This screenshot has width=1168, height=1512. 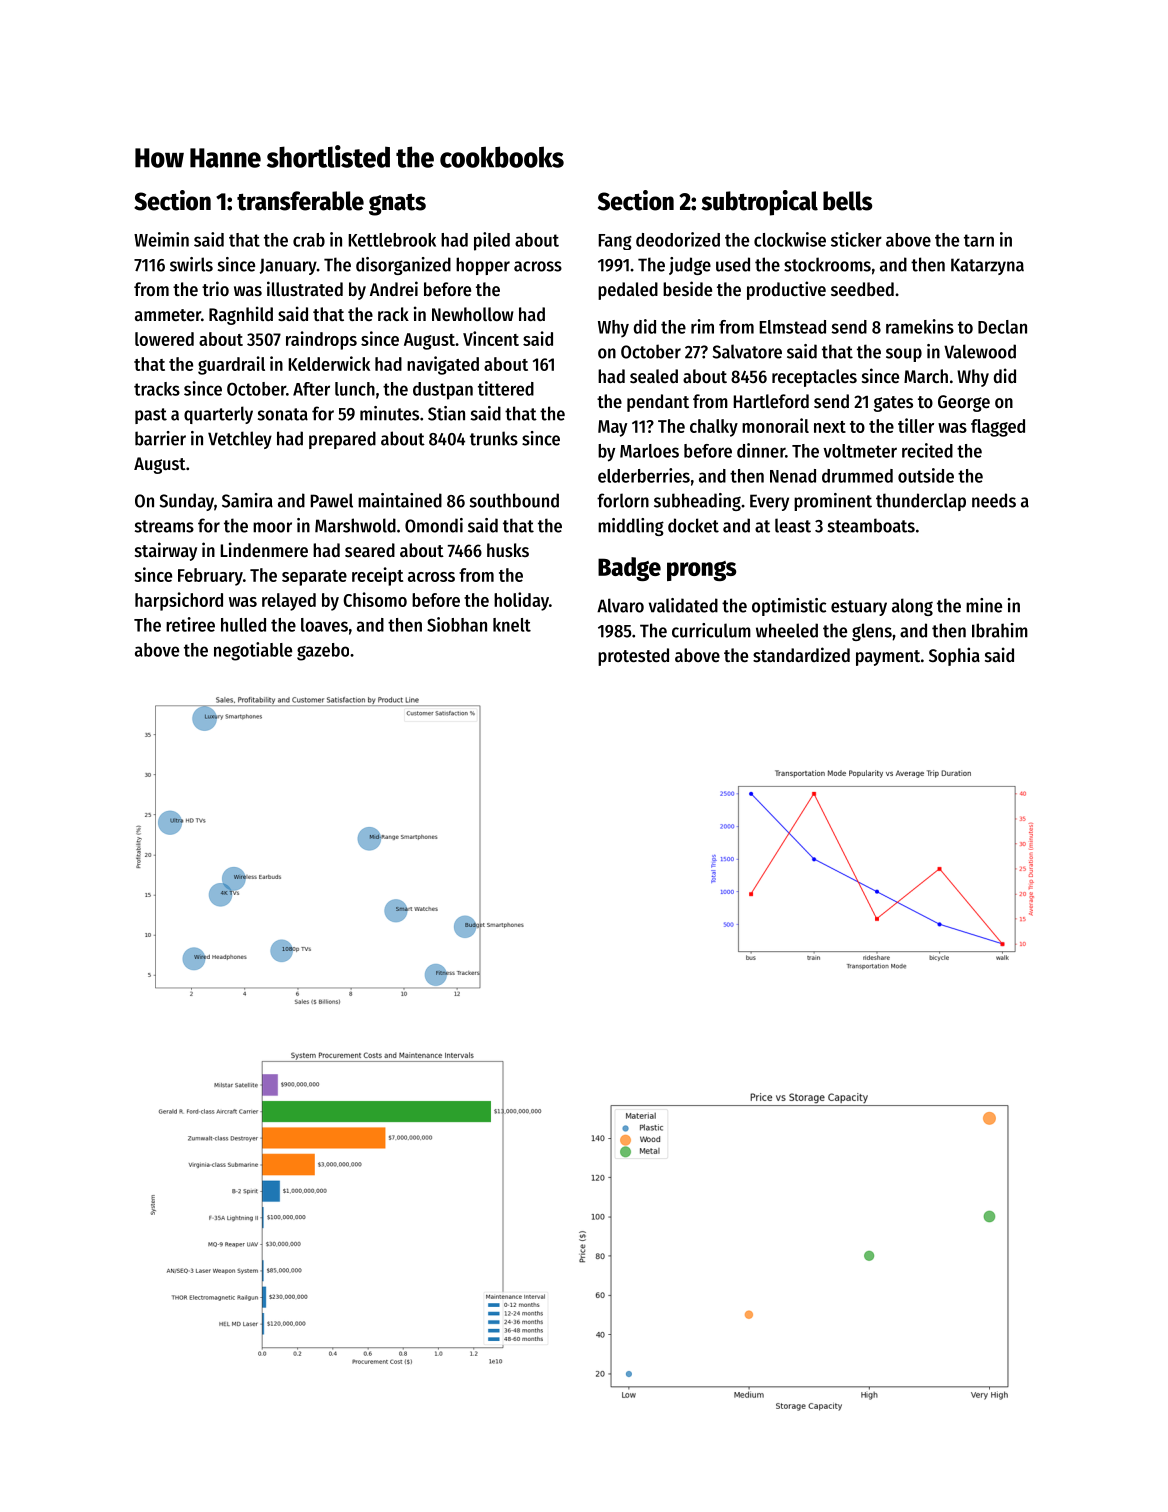 What do you see at coordinates (506, 388) in the screenshot?
I see `tittered` at bounding box center [506, 388].
